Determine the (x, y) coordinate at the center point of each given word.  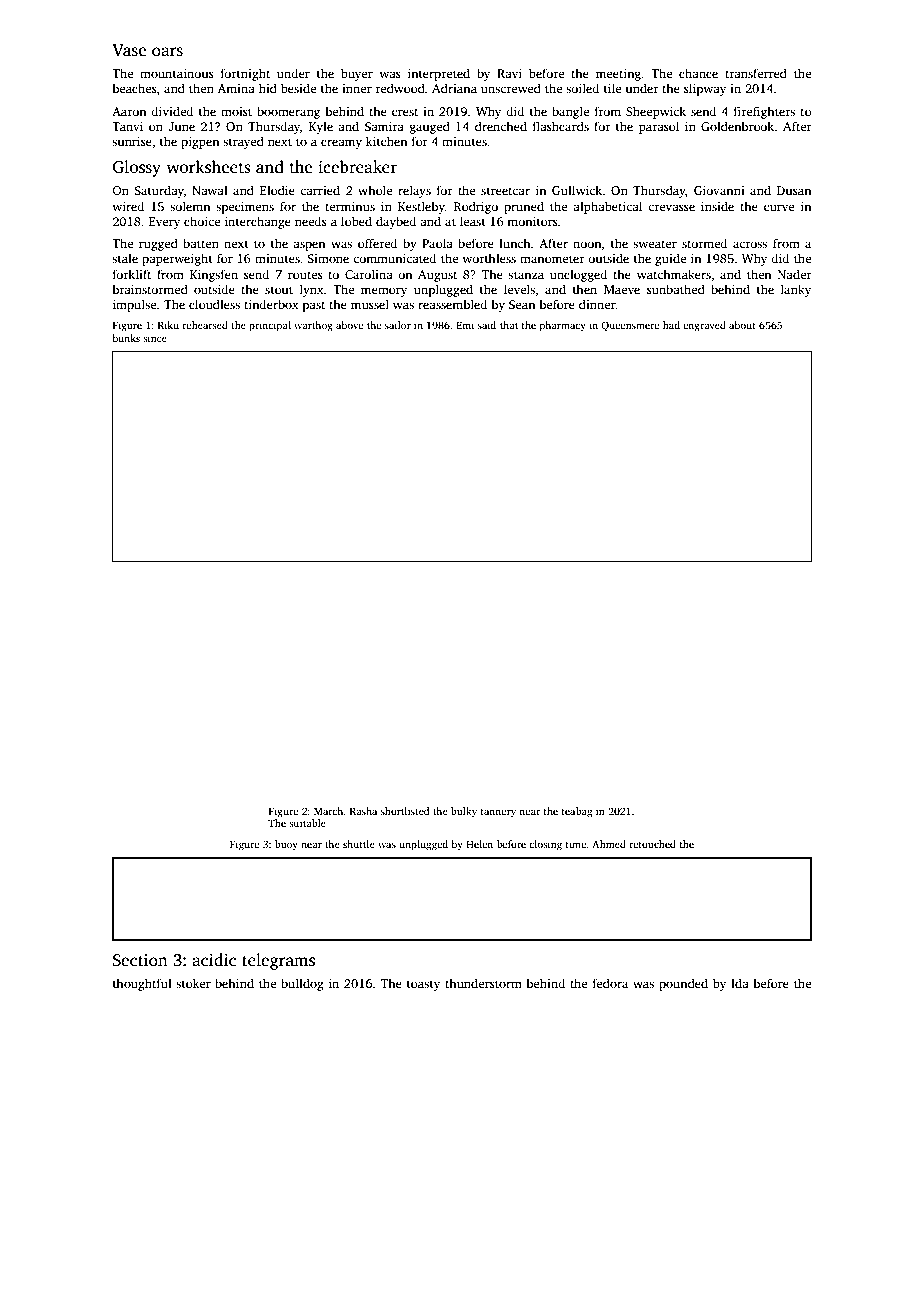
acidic (214, 960)
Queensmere (630, 326)
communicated (394, 258)
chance (698, 73)
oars (167, 52)
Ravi (509, 73)
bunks (126, 338)
